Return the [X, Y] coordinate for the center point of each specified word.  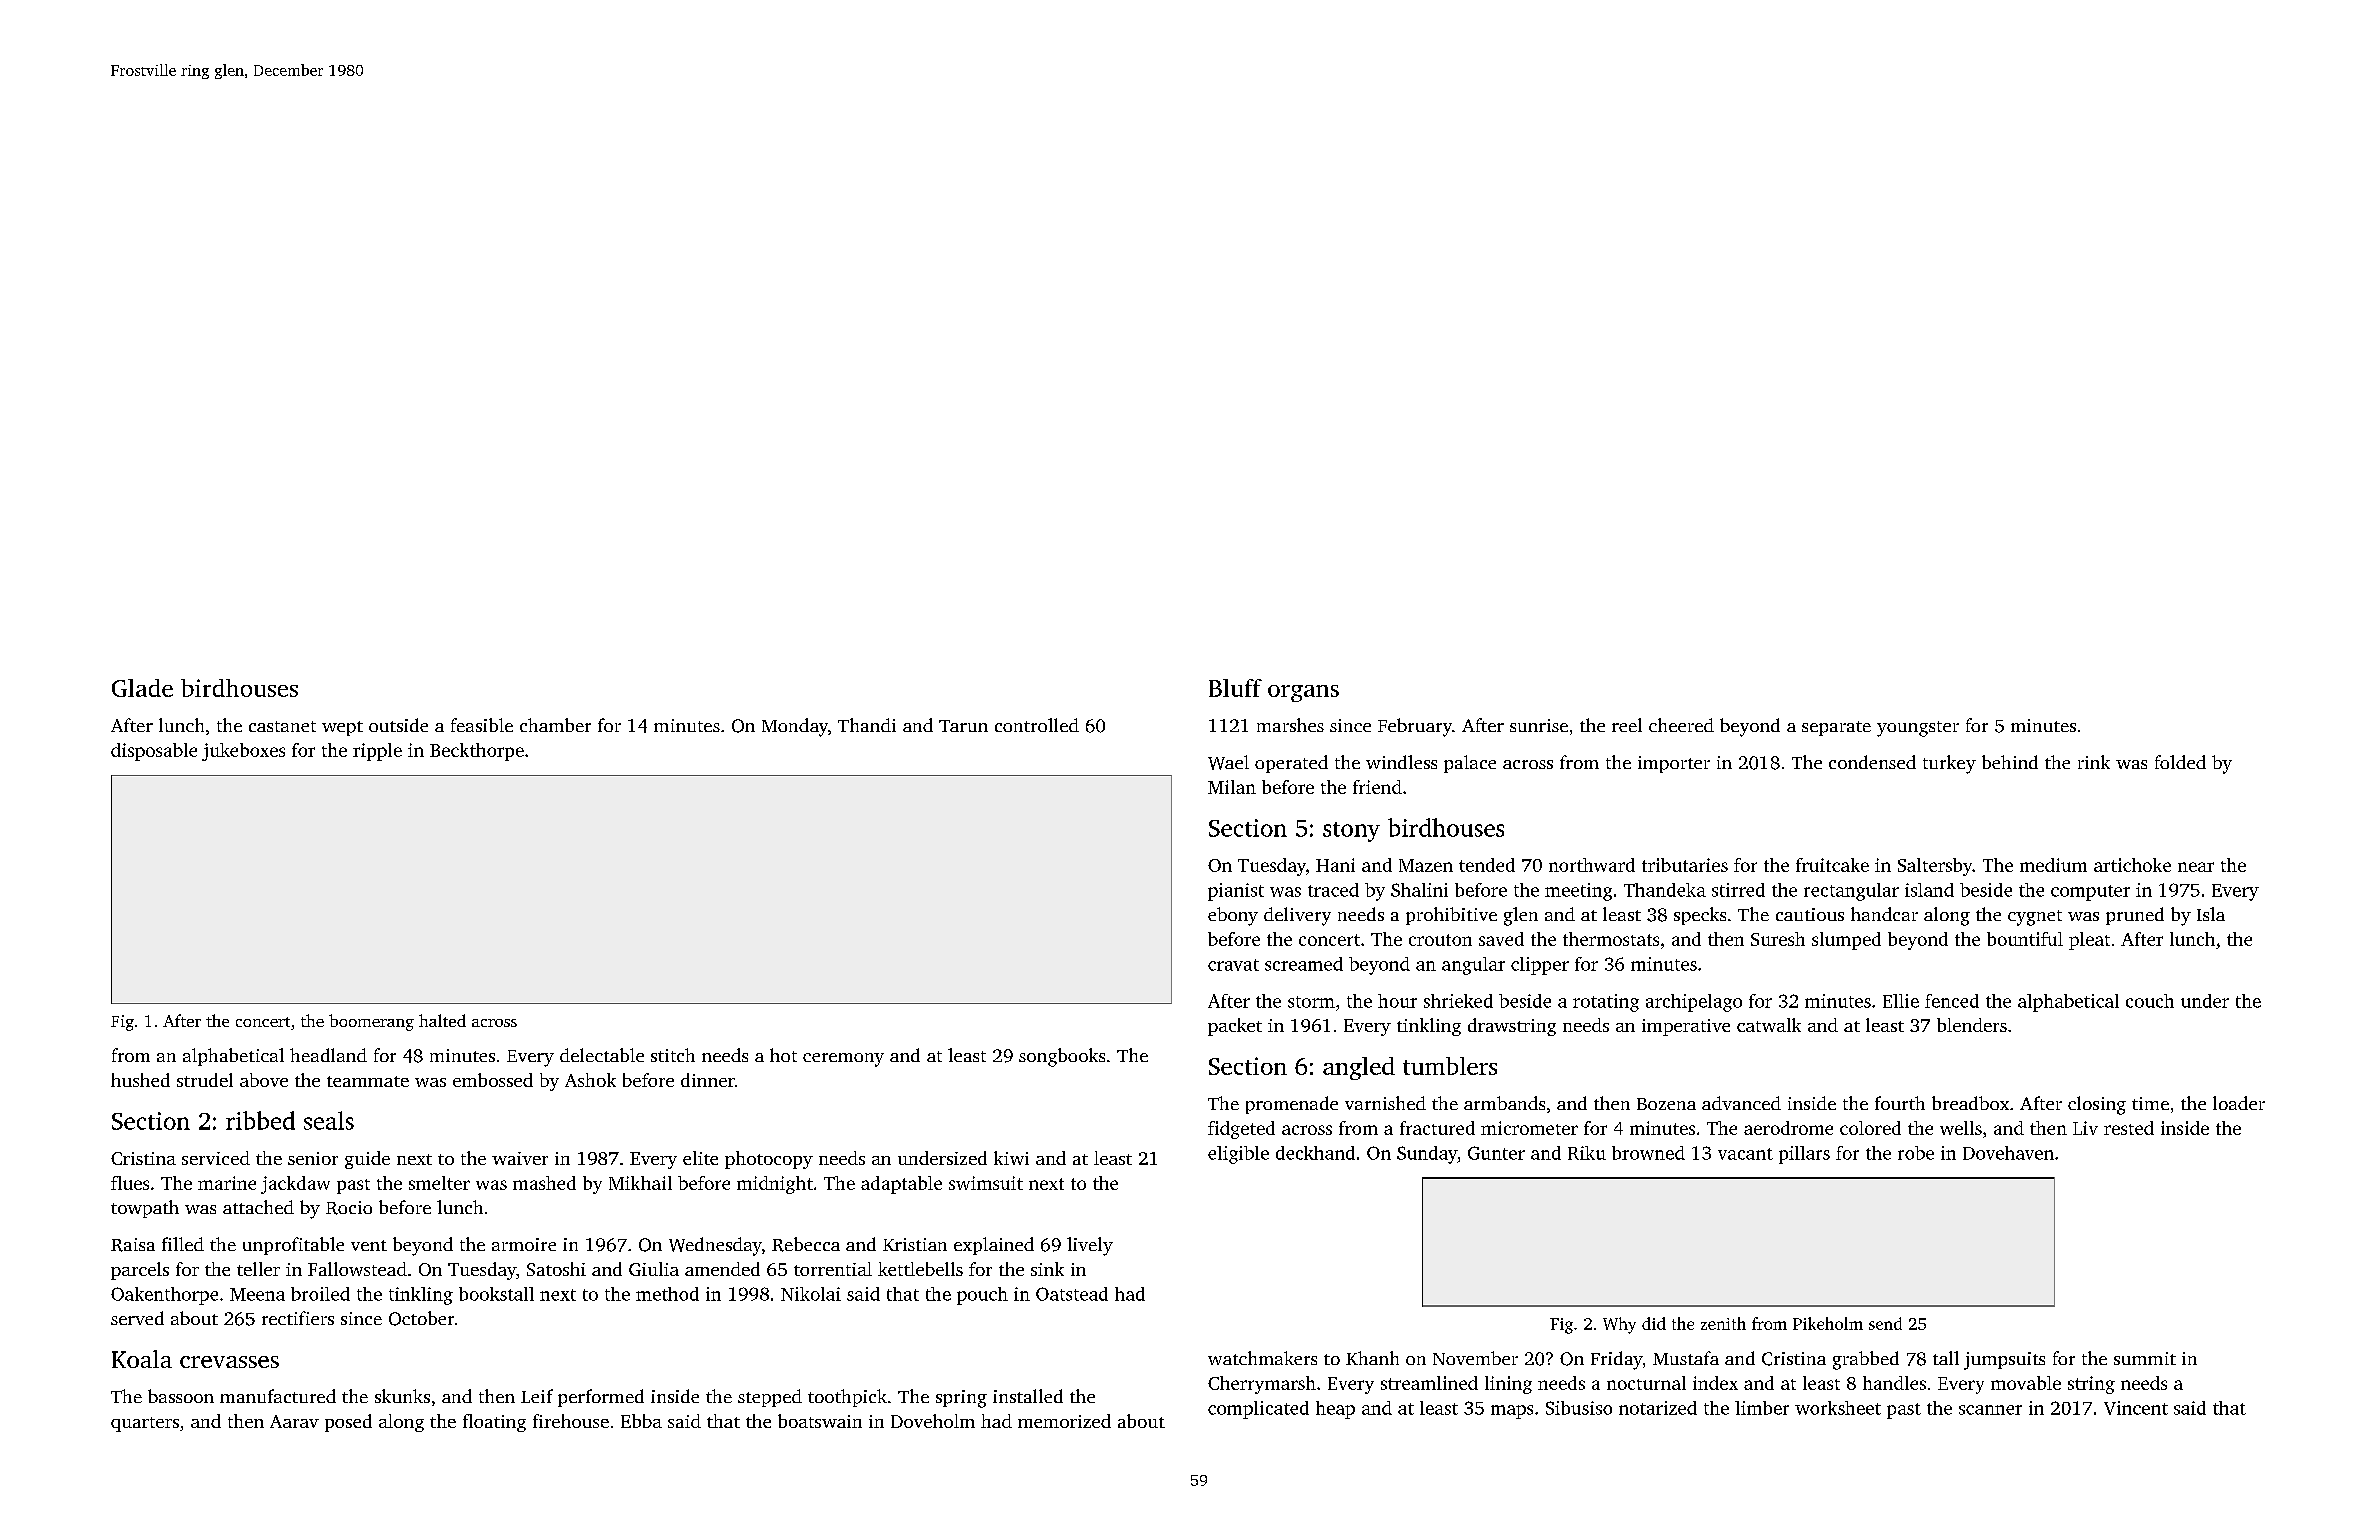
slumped [1846, 941]
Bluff [1235, 688]
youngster [1918, 729]
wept [342, 728]
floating [494, 1423]
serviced [216, 1158]
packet [1235, 1027]
